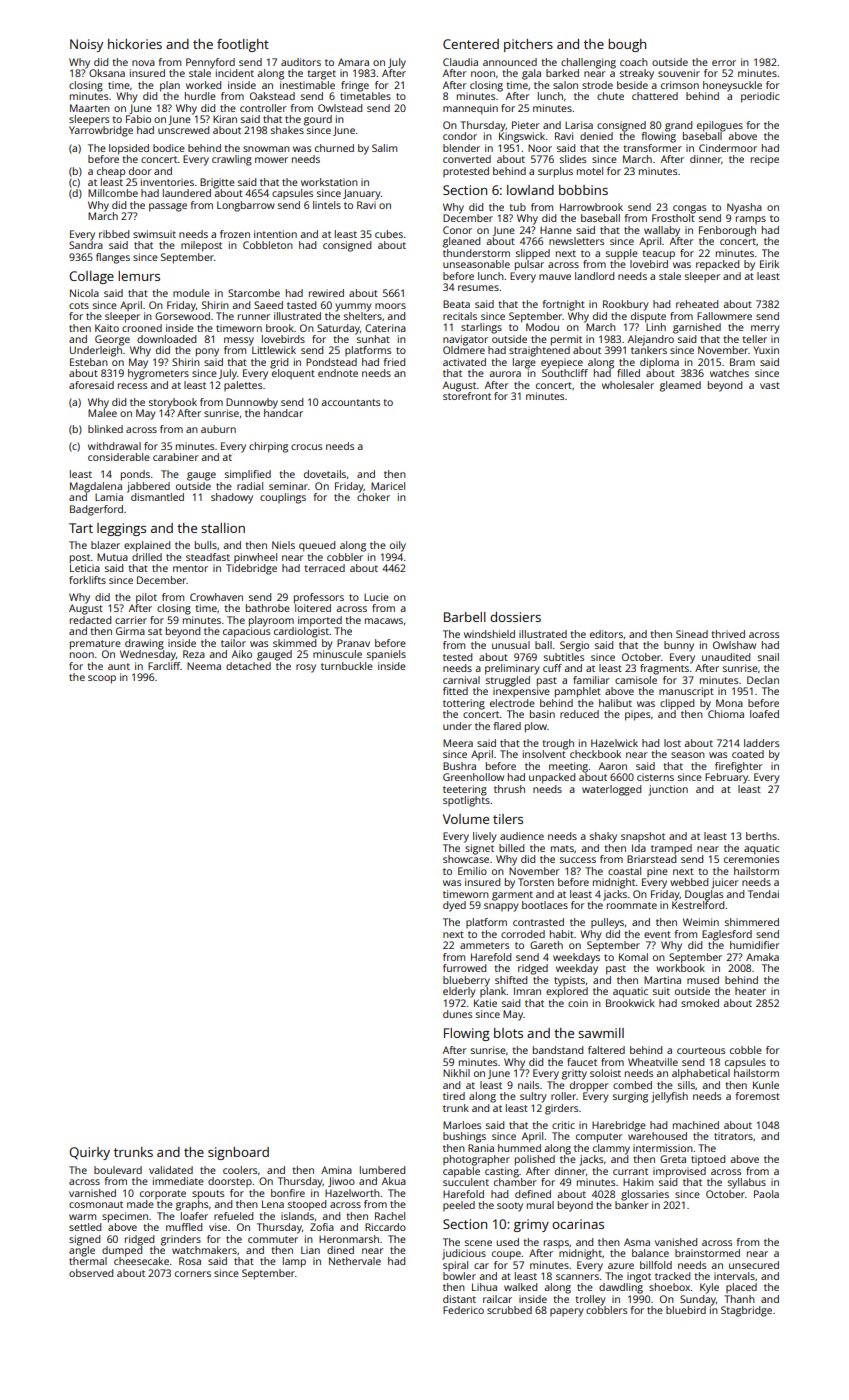  What do you see at coordinates (168, 207) in the image?
I see `passage` at bounding box center [168, 207].
